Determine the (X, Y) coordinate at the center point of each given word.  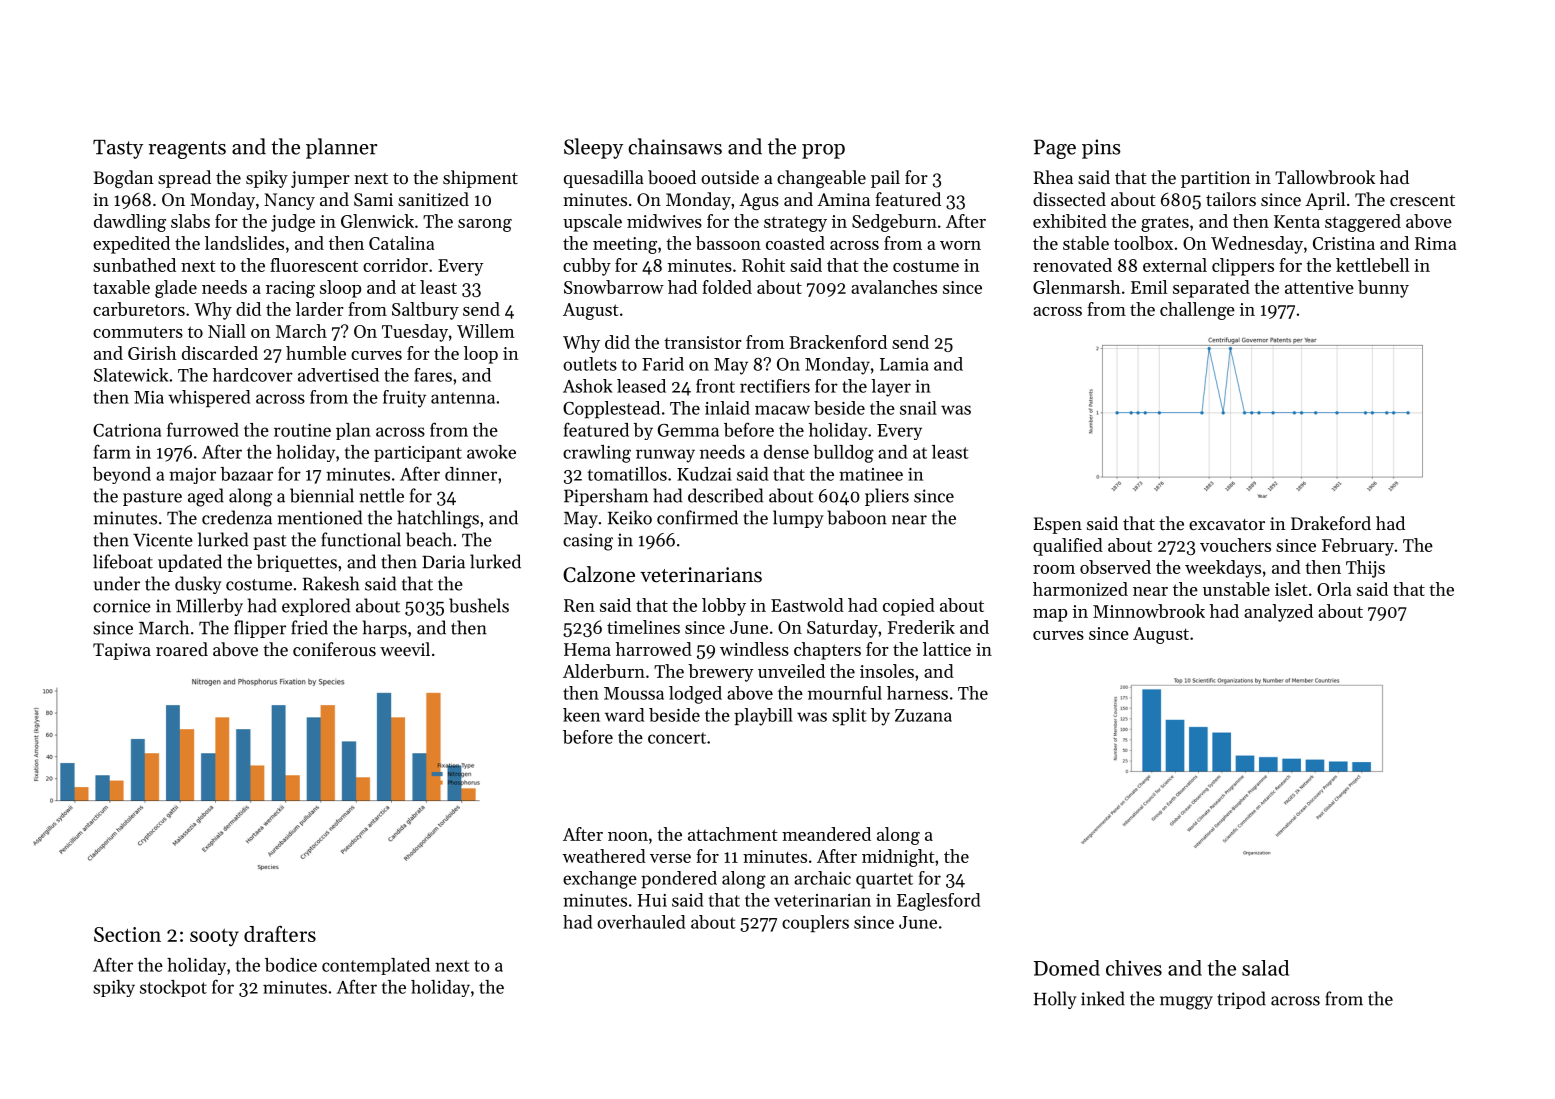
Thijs (1365, 569)
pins (1101, 149)
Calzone (599, 574)
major (192, 476)
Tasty (118, 149)
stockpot (173, 988)
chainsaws (675, 146)
